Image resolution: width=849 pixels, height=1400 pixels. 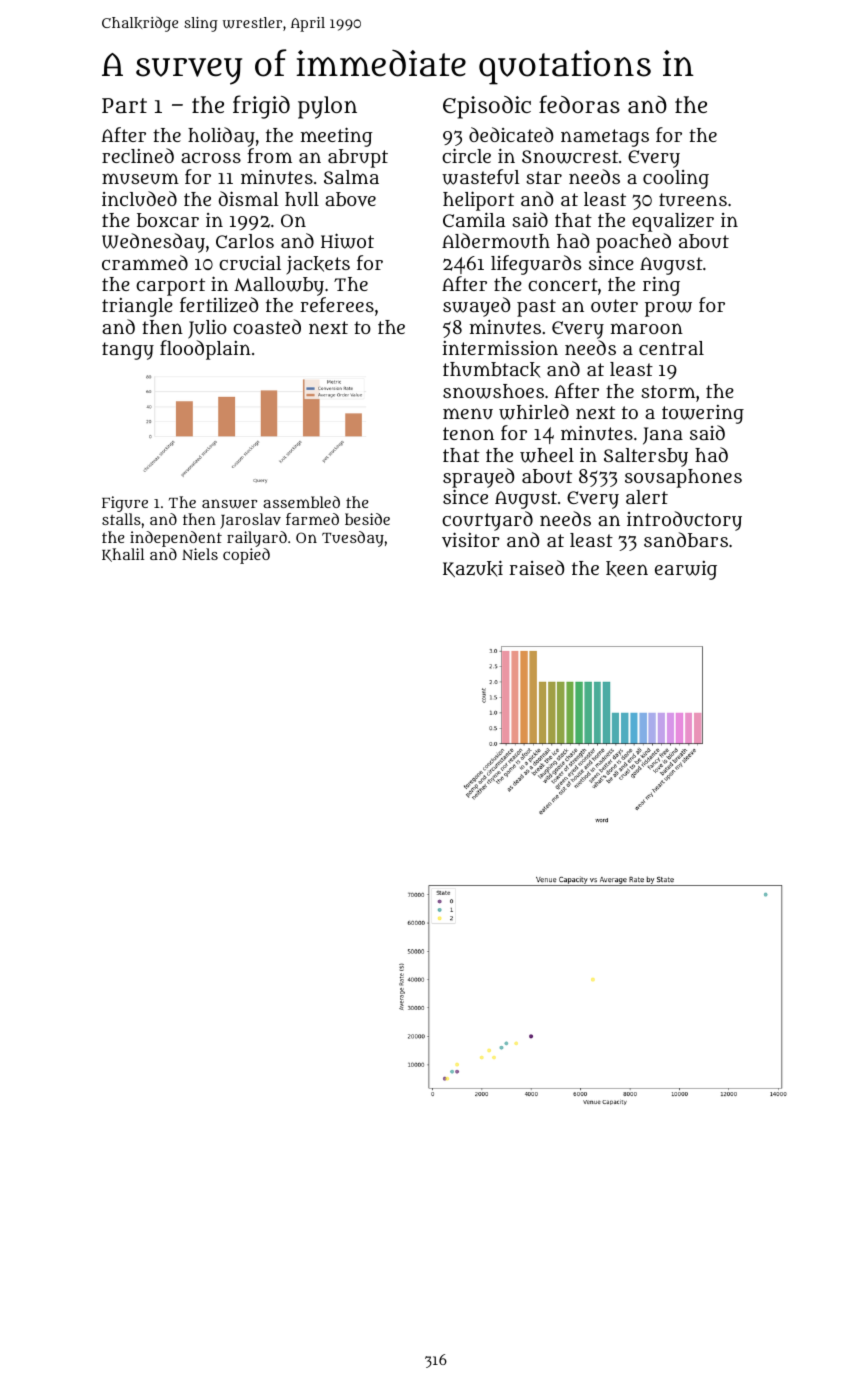 I want to click on crammed, so click(x=145, y=262).
